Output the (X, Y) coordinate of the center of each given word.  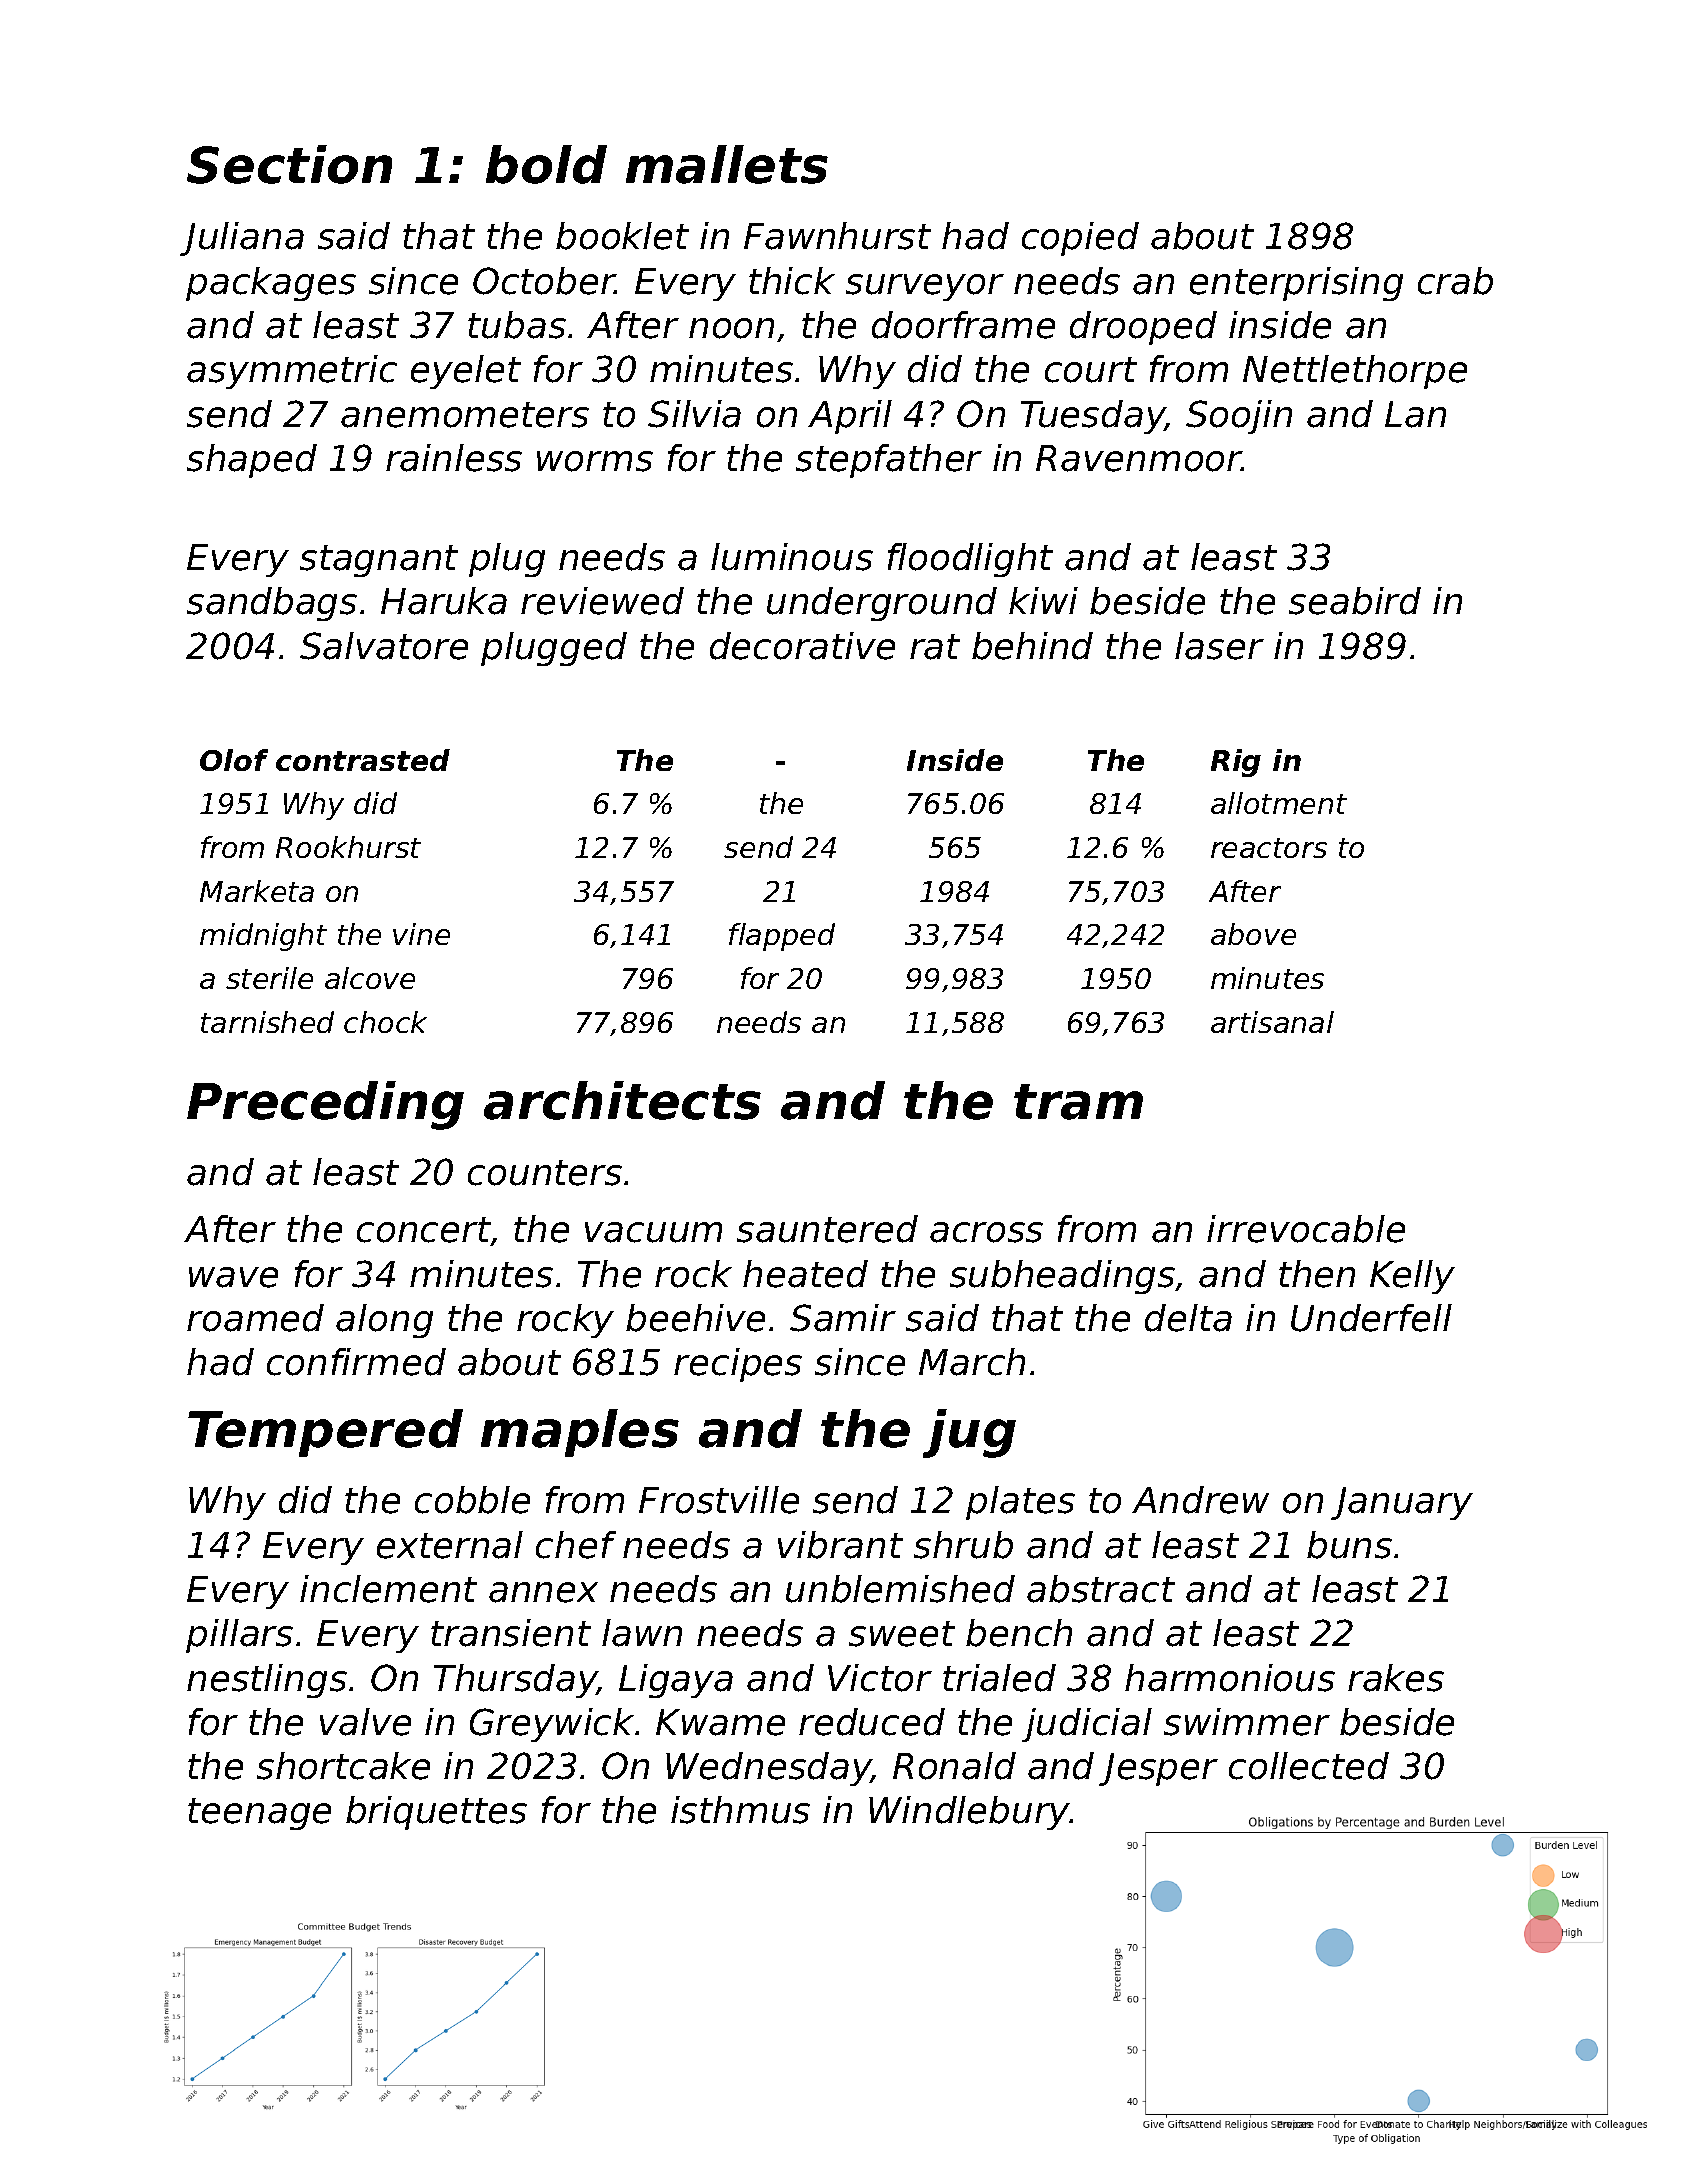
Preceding (325, 1105)
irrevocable (1306, 1229)
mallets (727, 164)
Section (289, 164)
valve (365, 1722)
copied (1080, 239)
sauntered (827, 1229)
